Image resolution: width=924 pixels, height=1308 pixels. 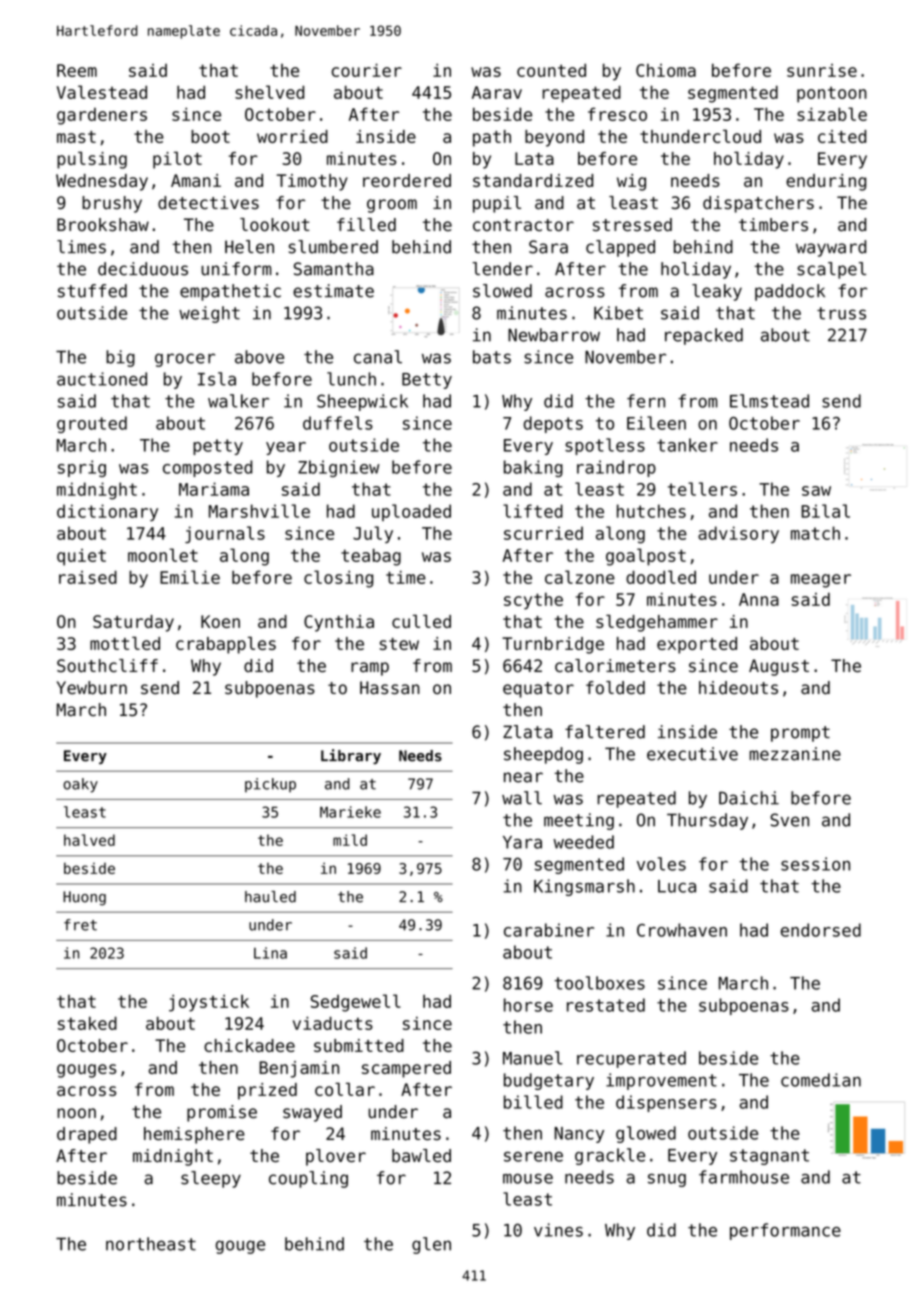 I want to click on stressed, so click(x=632, y=225).
